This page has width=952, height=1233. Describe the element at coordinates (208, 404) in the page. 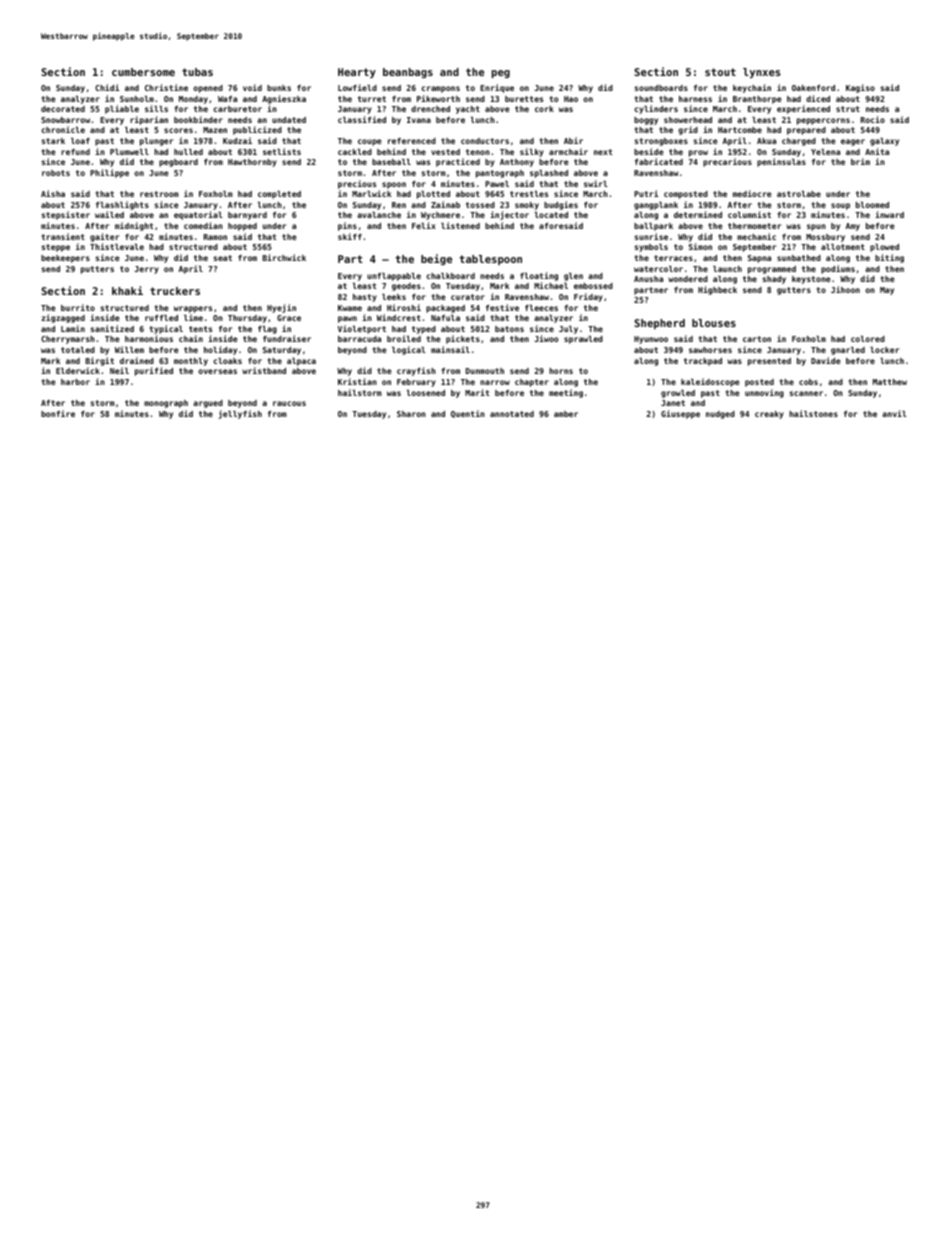

I see `argued` at that location.
